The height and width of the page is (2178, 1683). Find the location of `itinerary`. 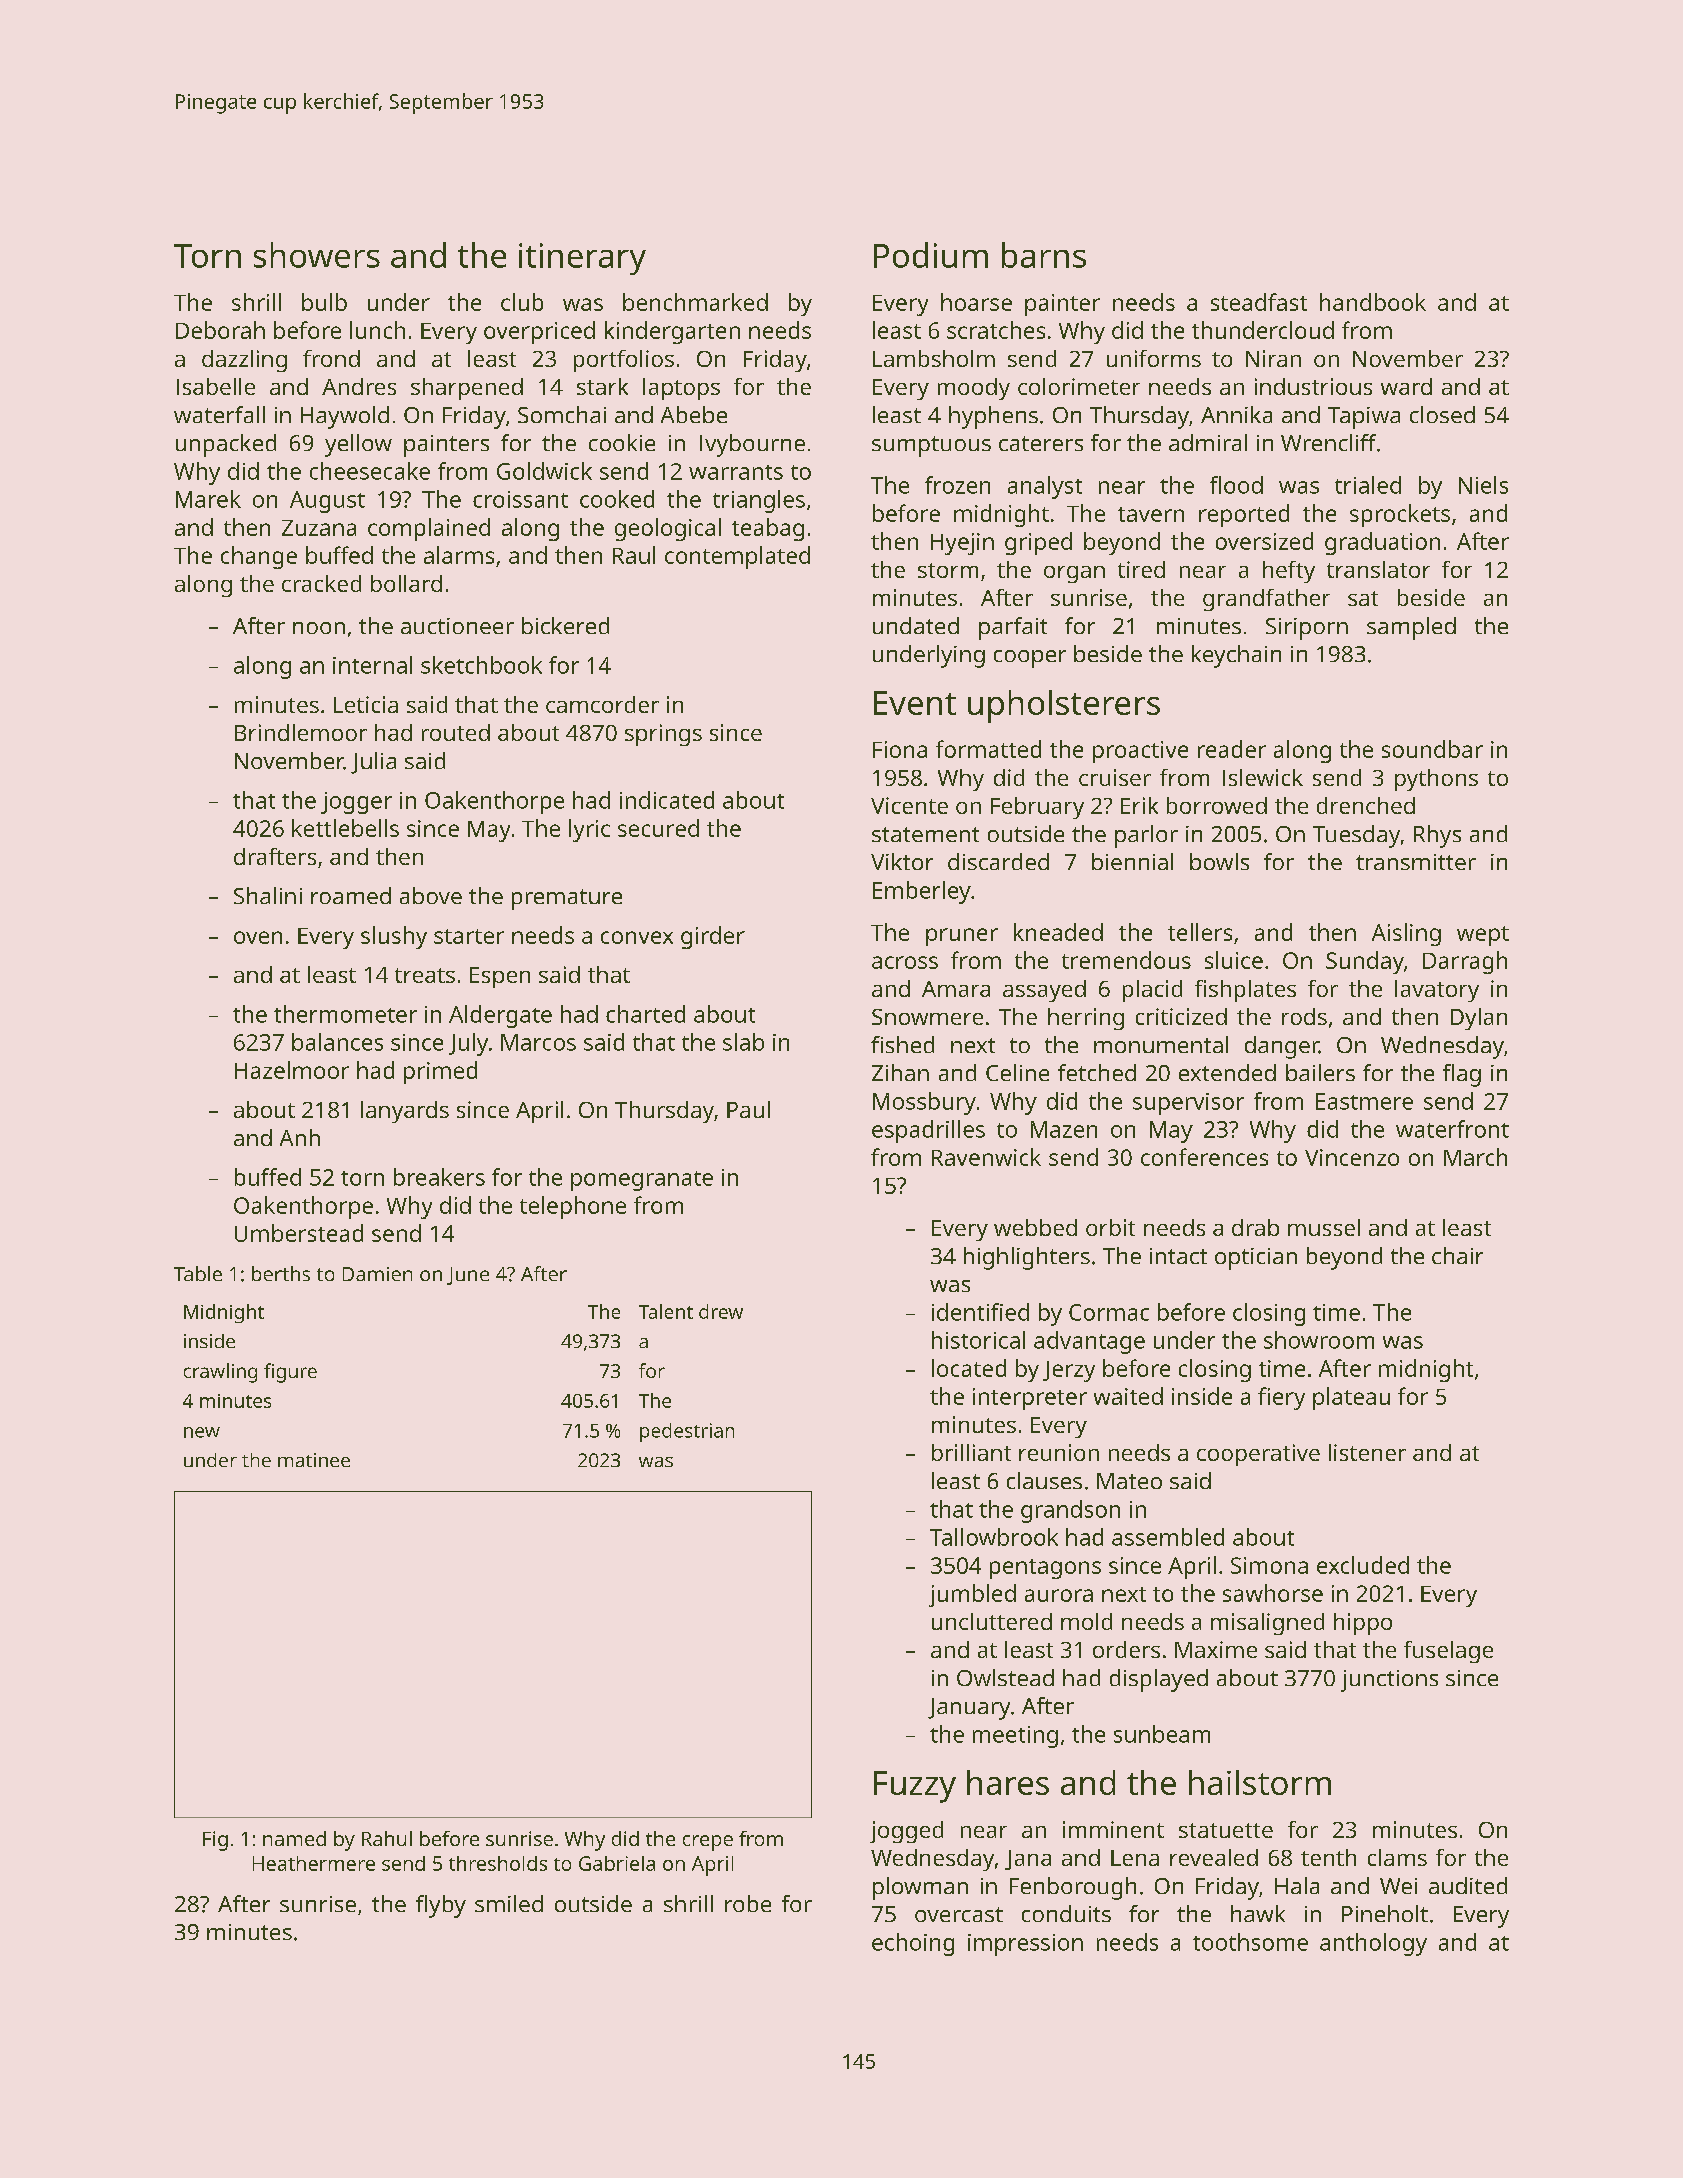

itinerary is located at coordinates (582, 259).
